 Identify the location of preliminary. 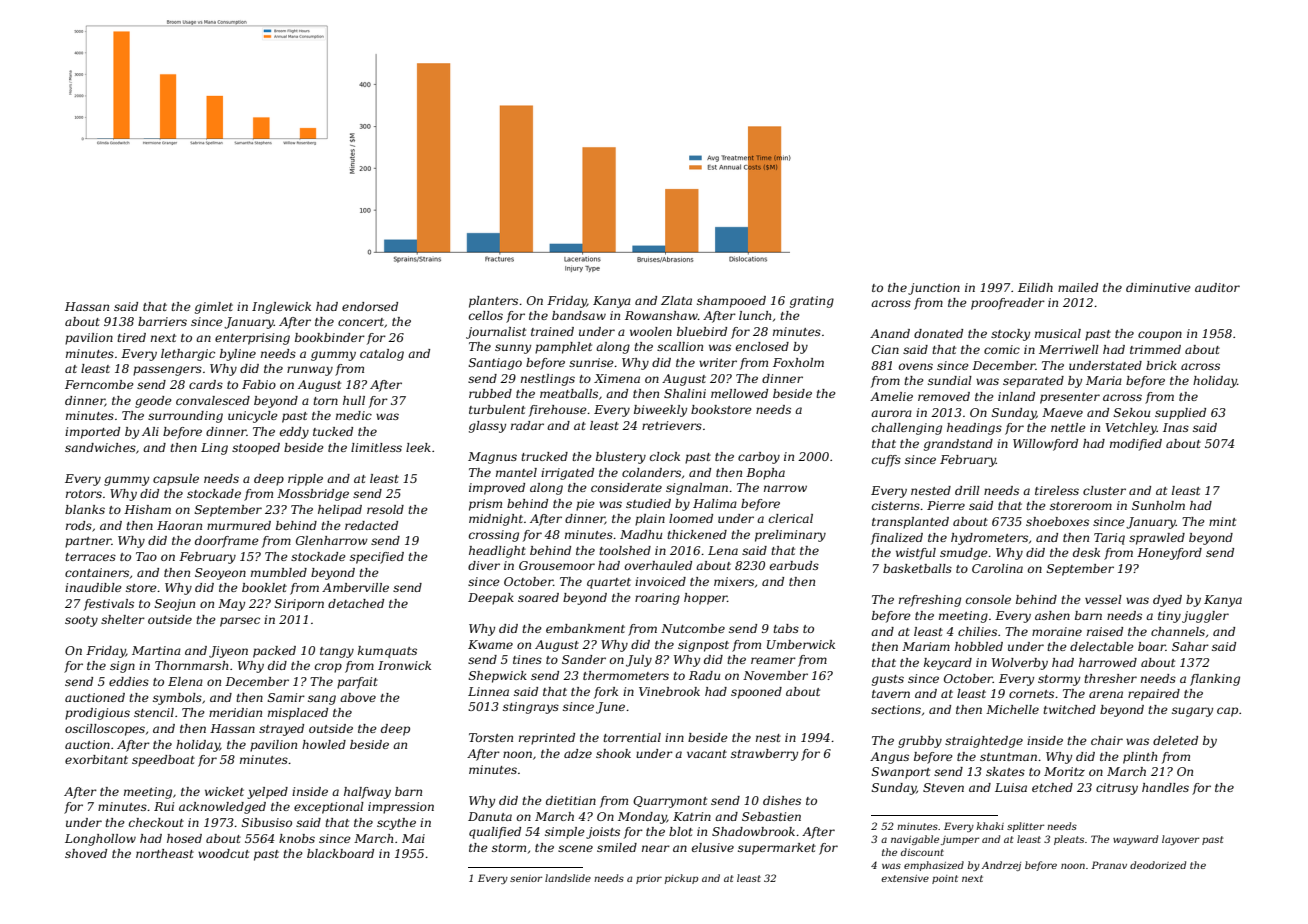
(790, 536).
